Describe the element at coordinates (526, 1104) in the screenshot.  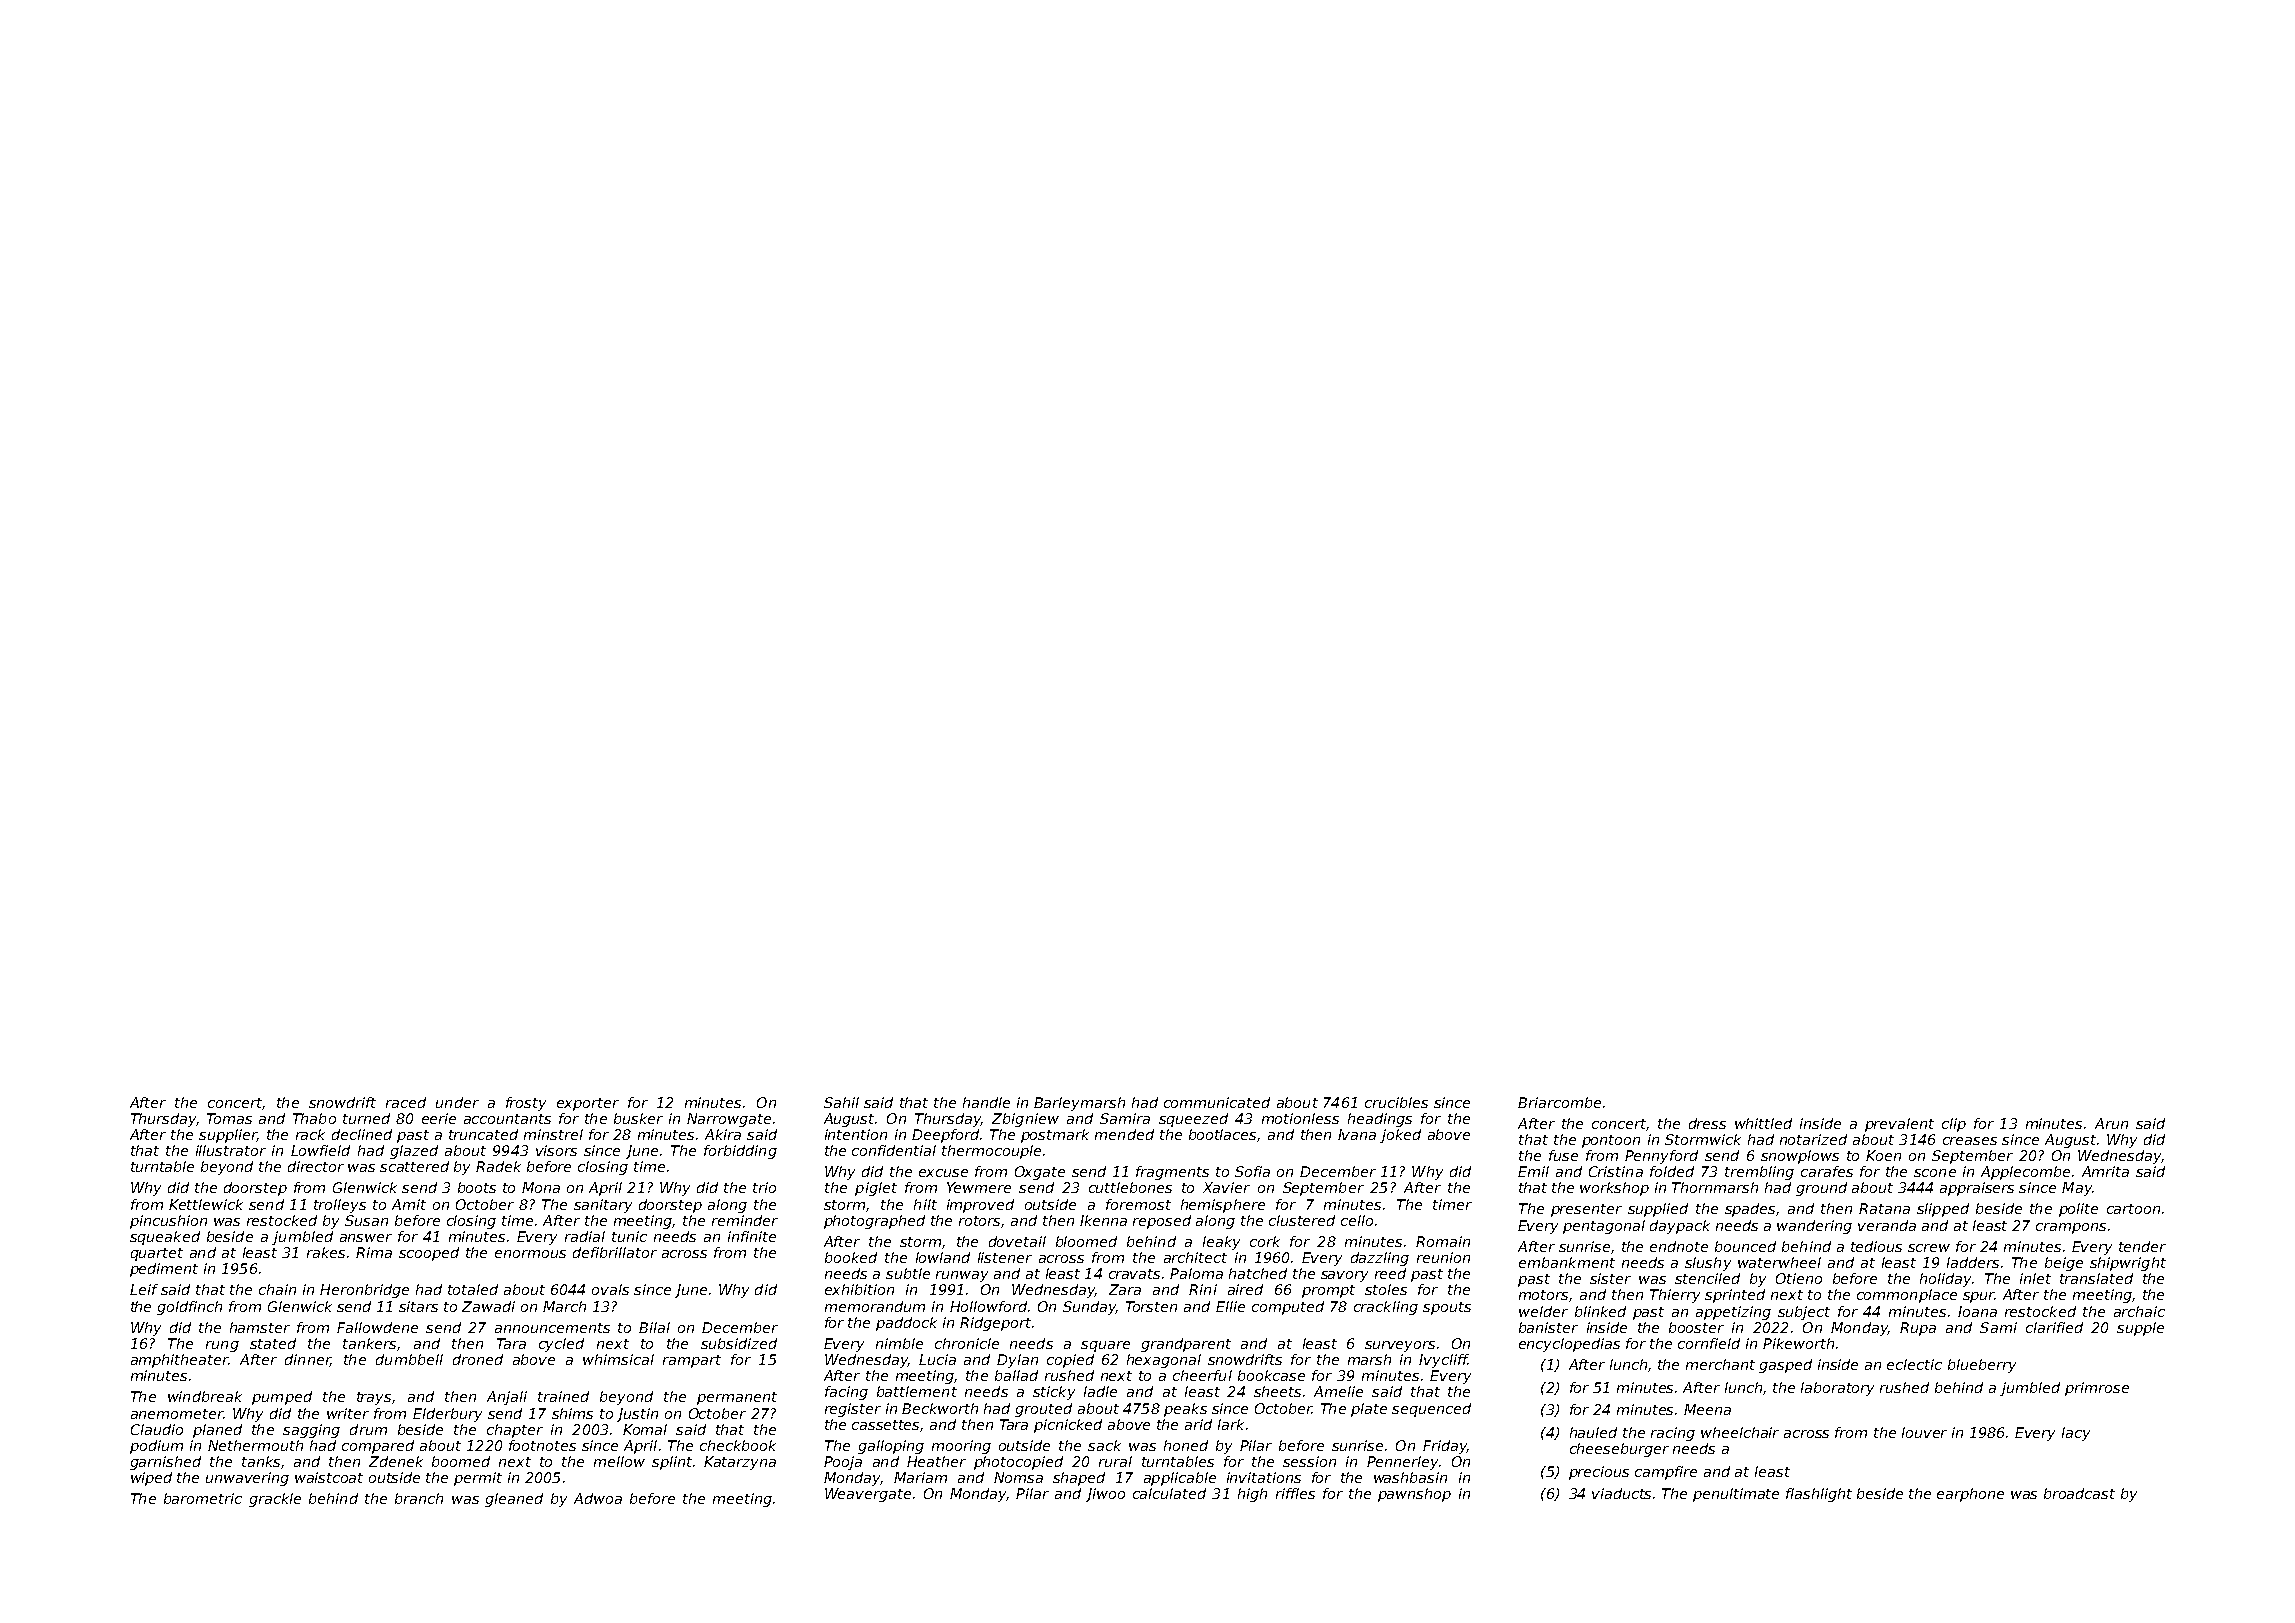
I see `frosty` at that location.
